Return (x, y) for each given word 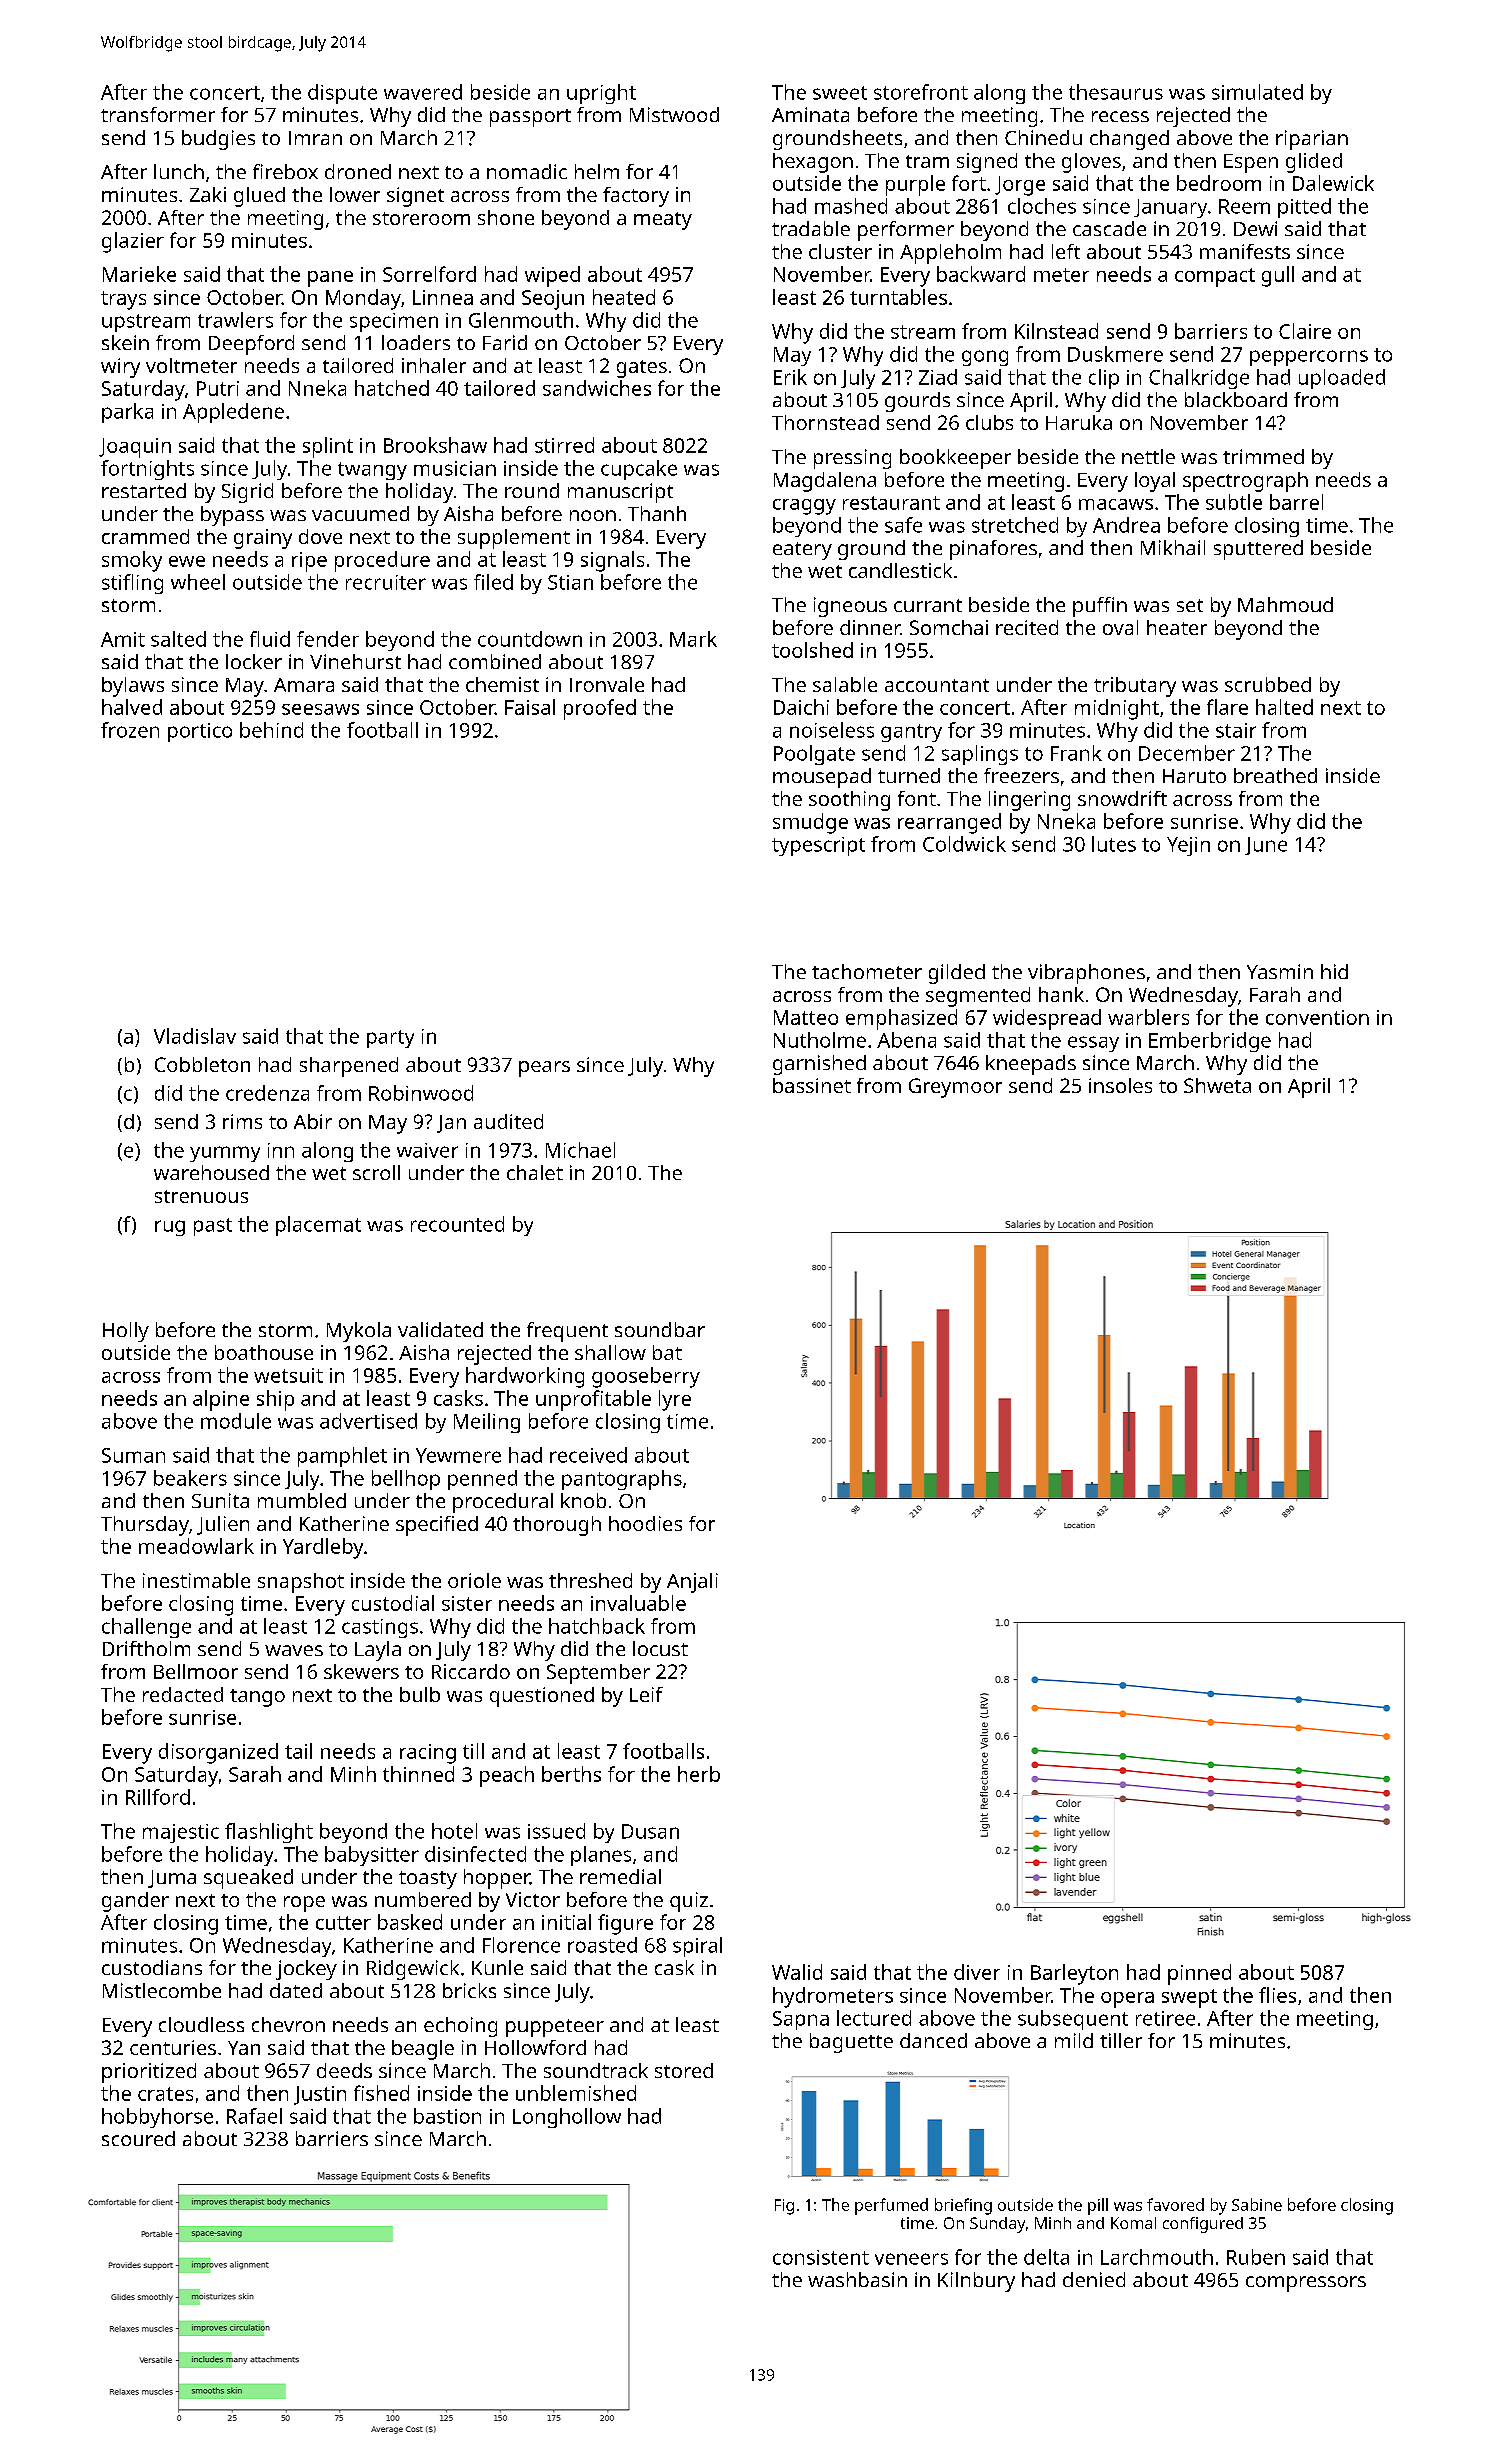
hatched (392, 388)
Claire (1305, 331)
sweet (840, 93)
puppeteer (555, 2028)
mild (1074, 2040)
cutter (343, 1923)
